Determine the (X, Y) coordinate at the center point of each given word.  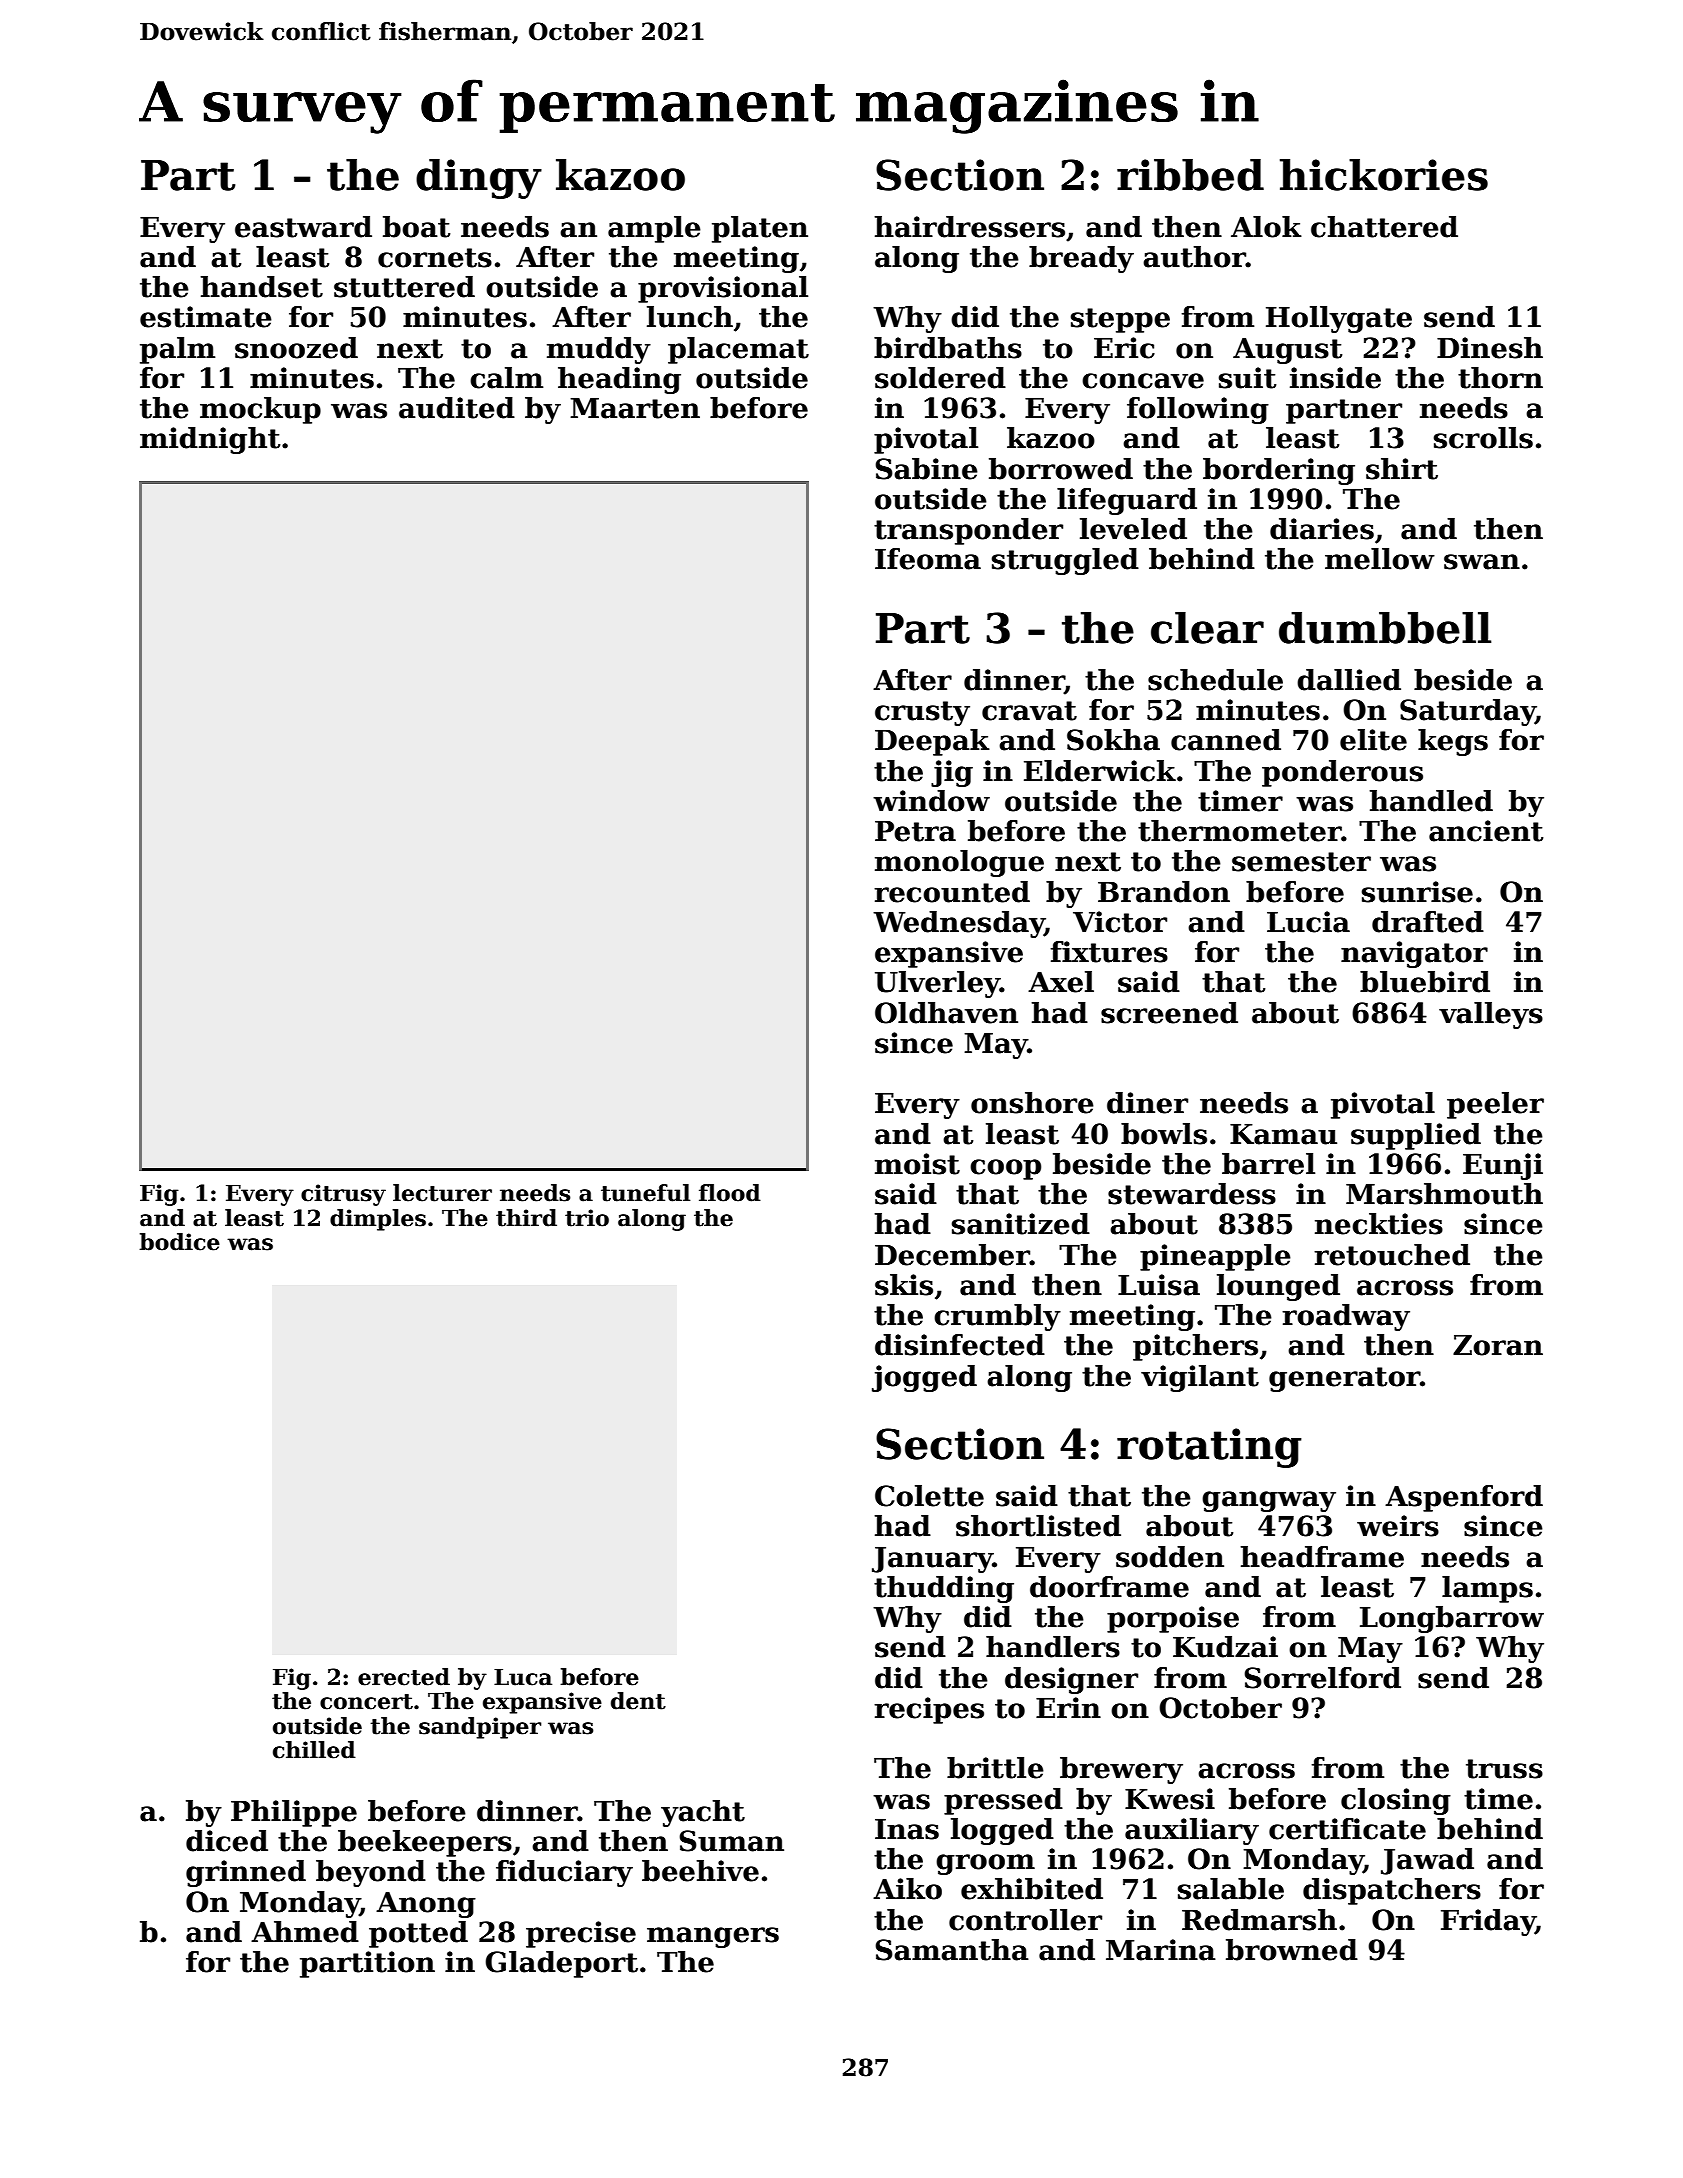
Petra (915, 831)
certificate (1347, 1829)
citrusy (343, 1195)
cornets (435, 258)
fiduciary (564, 1873)
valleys (1491, 1015)
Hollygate (1339, 319)
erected (404, 1677)
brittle (995, 1768)
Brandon (1164, 892)
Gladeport (561, 1964)
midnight (210, 440)
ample (654, 229)
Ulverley (937, 984)
